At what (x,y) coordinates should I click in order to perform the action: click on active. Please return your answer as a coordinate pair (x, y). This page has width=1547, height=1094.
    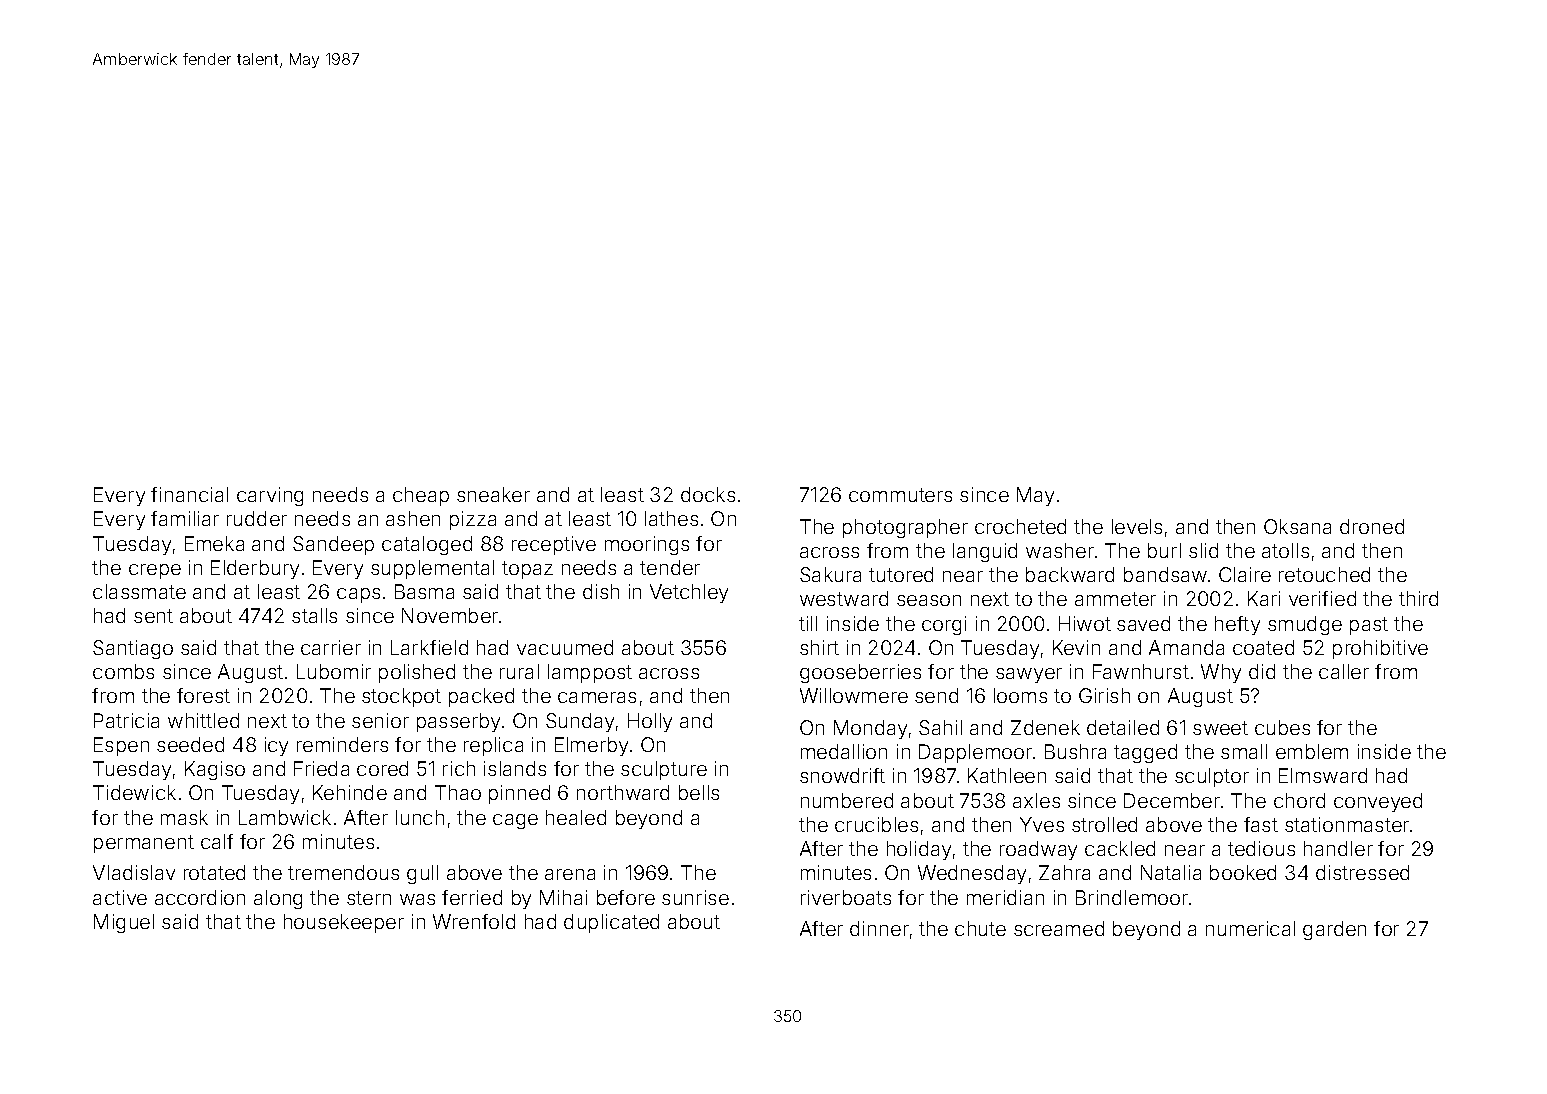
    Looking at the image, I should click on (120, 897).
